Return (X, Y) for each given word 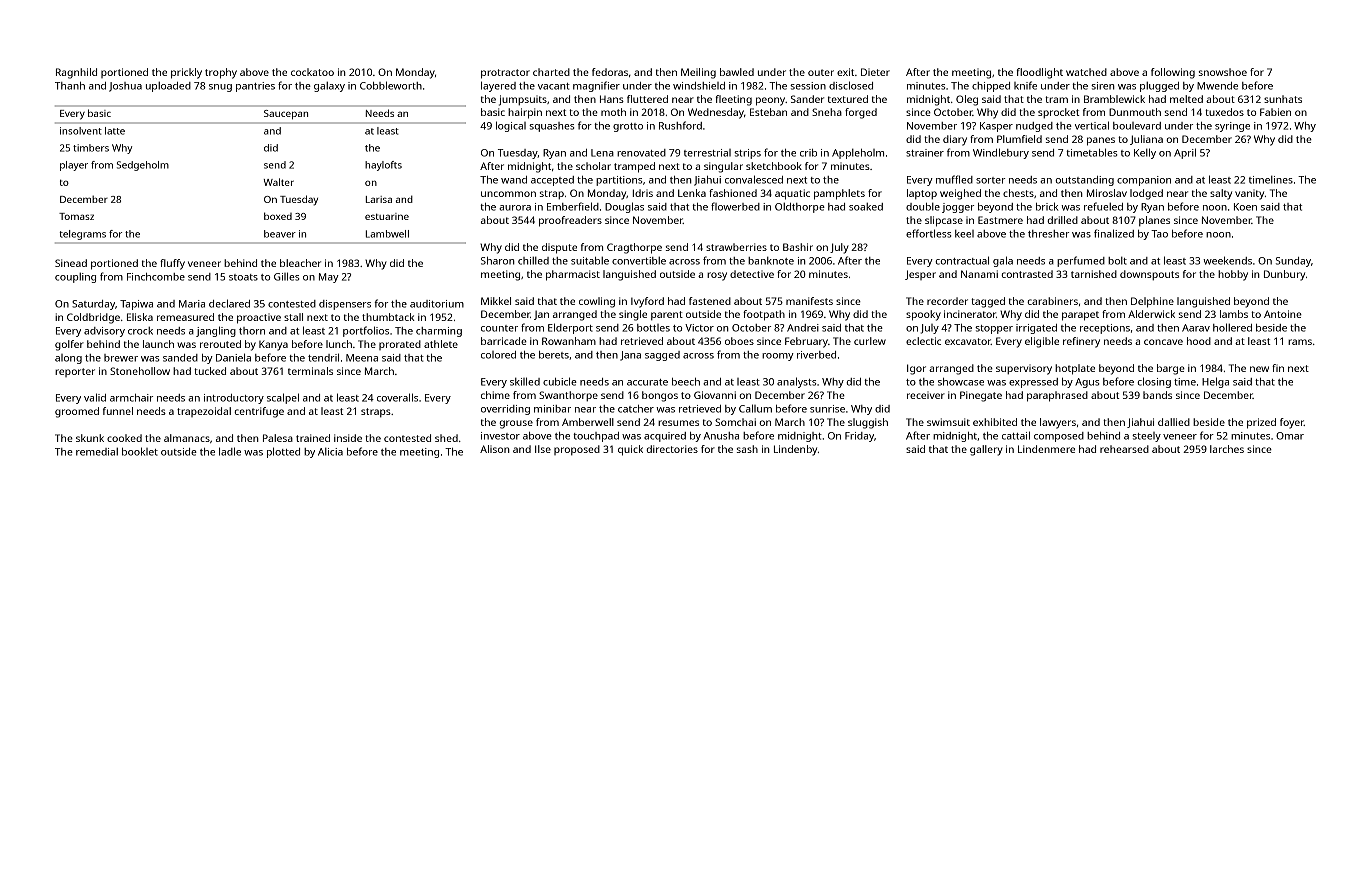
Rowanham (569, 341)
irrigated (1036, 329)
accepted (552, 181)
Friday (859, 437)
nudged (1034, 127)
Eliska (140, 317)
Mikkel (496, 301)
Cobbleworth (391, 85)
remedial (97, 452)
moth (613, 112)
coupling (75, 278)
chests (1018, 193)
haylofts (383, 166)
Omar (1290, 436)
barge (1171, 369)
